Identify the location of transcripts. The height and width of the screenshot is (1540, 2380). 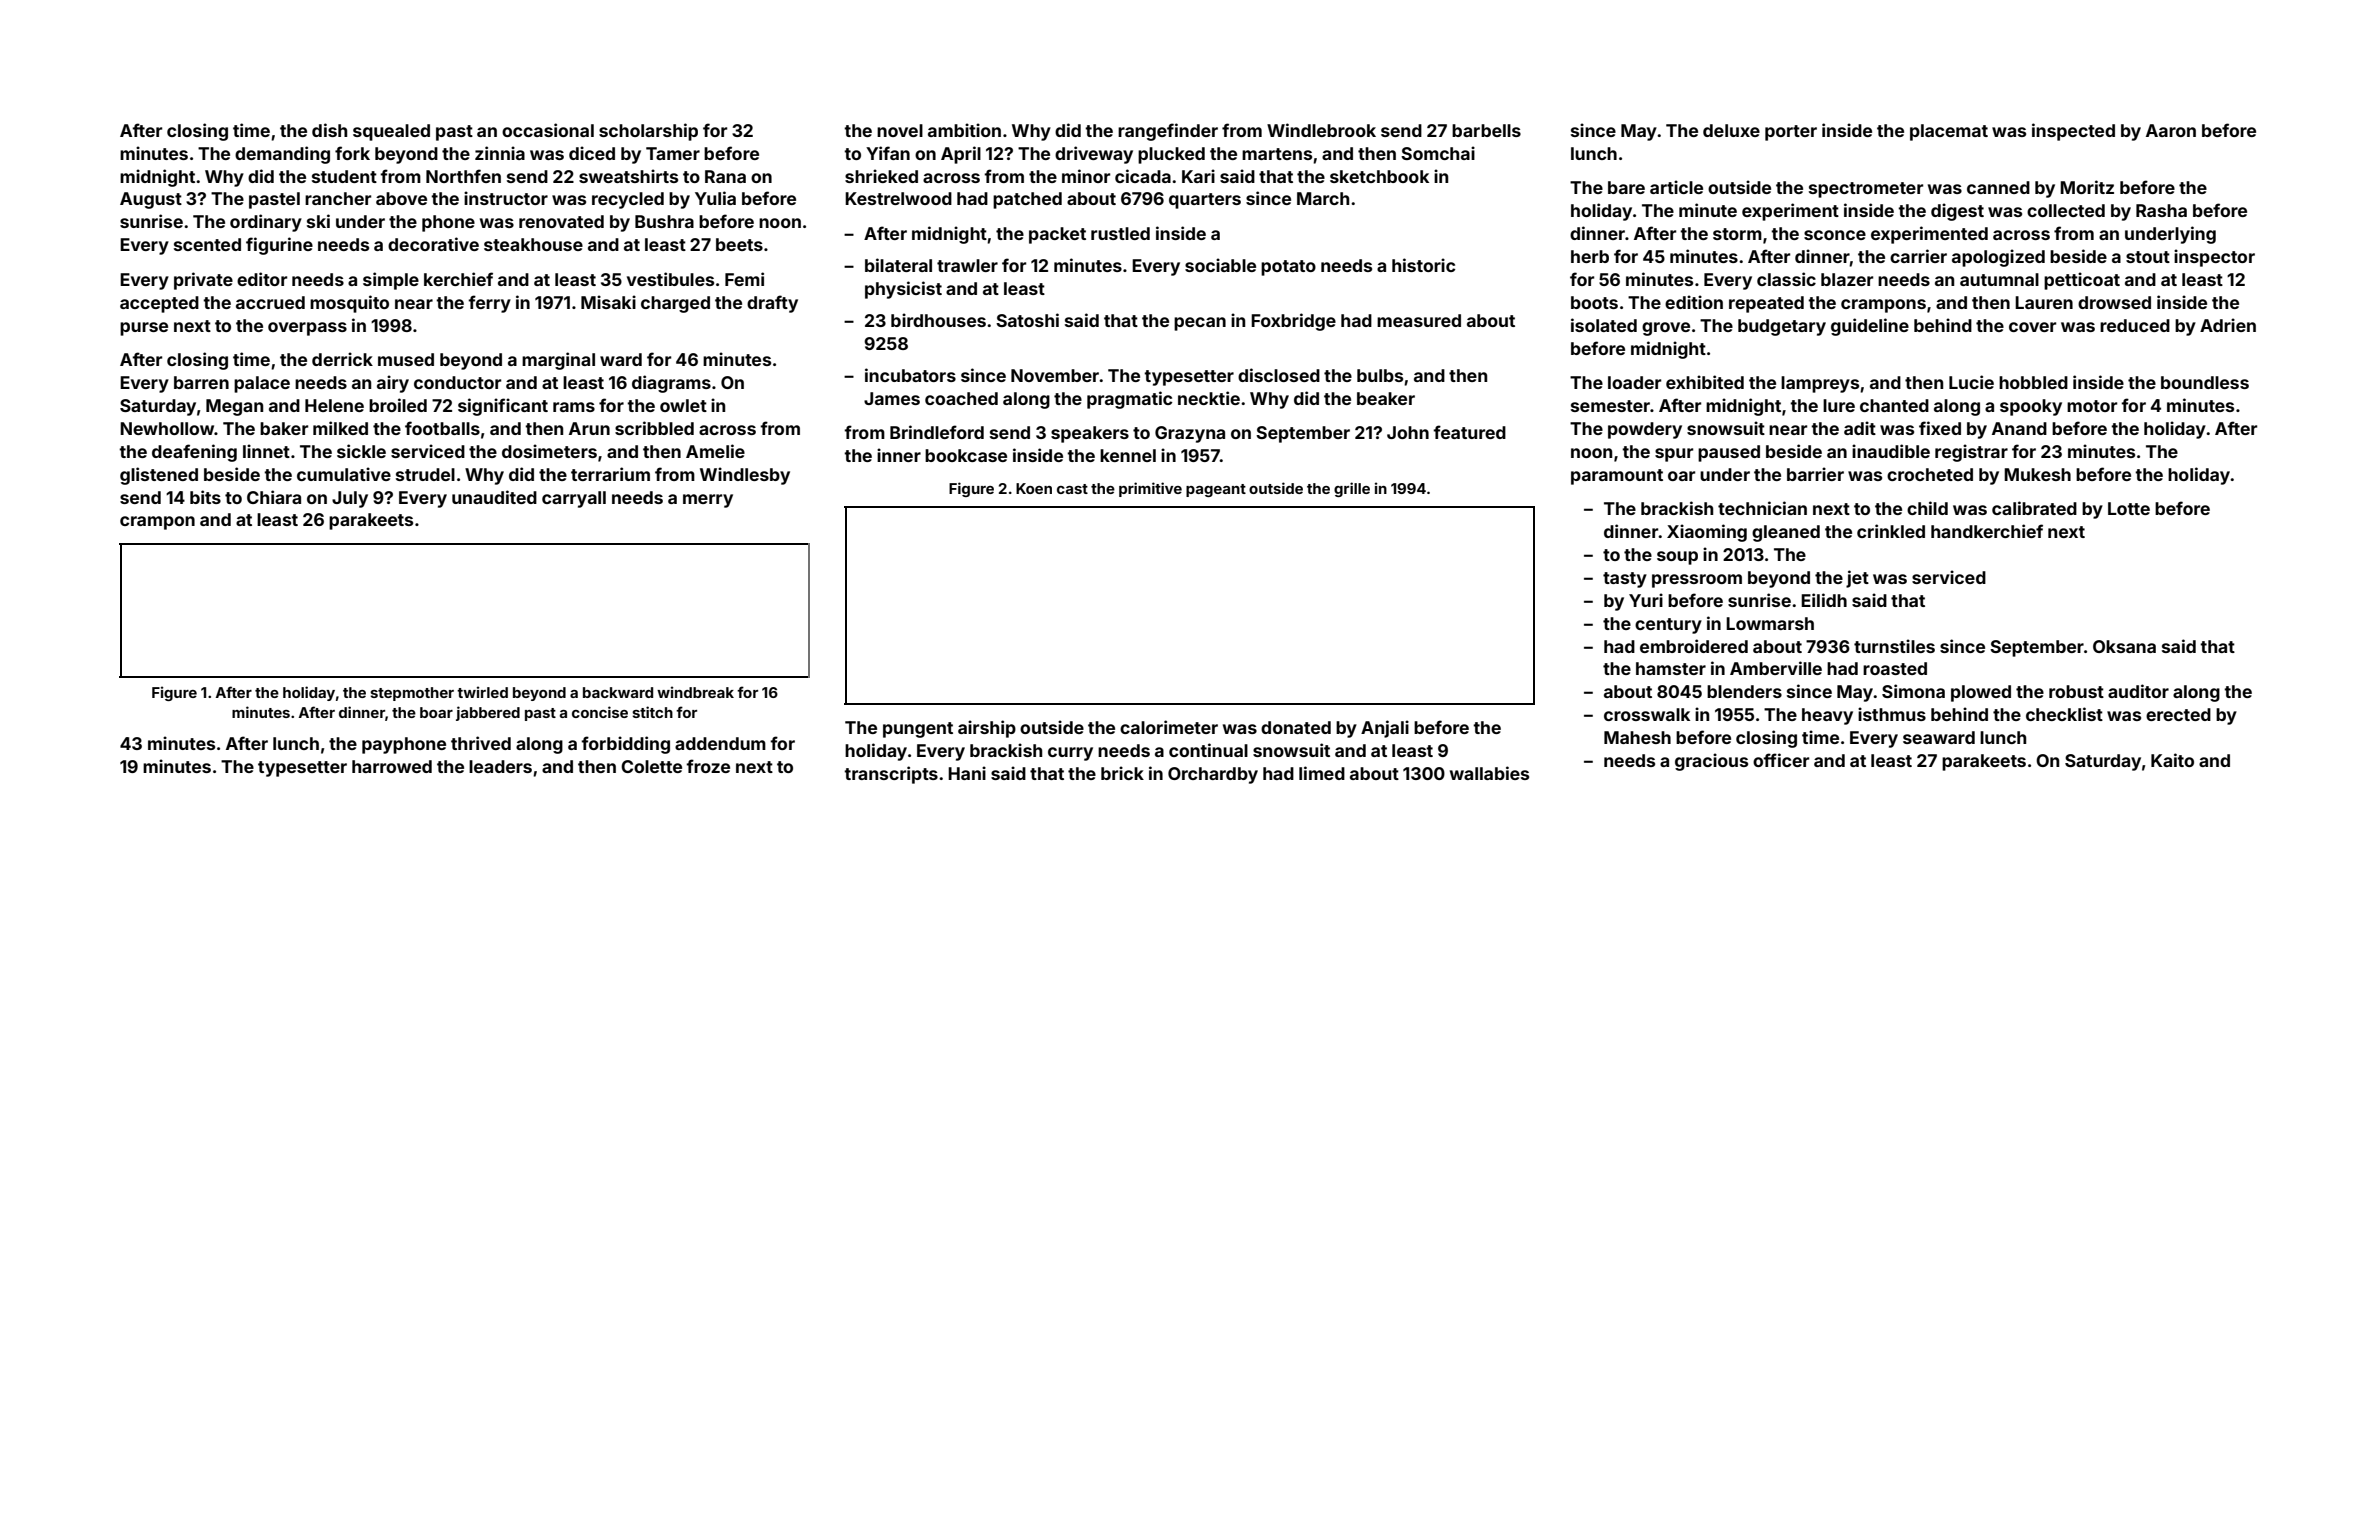
(891, 775).
